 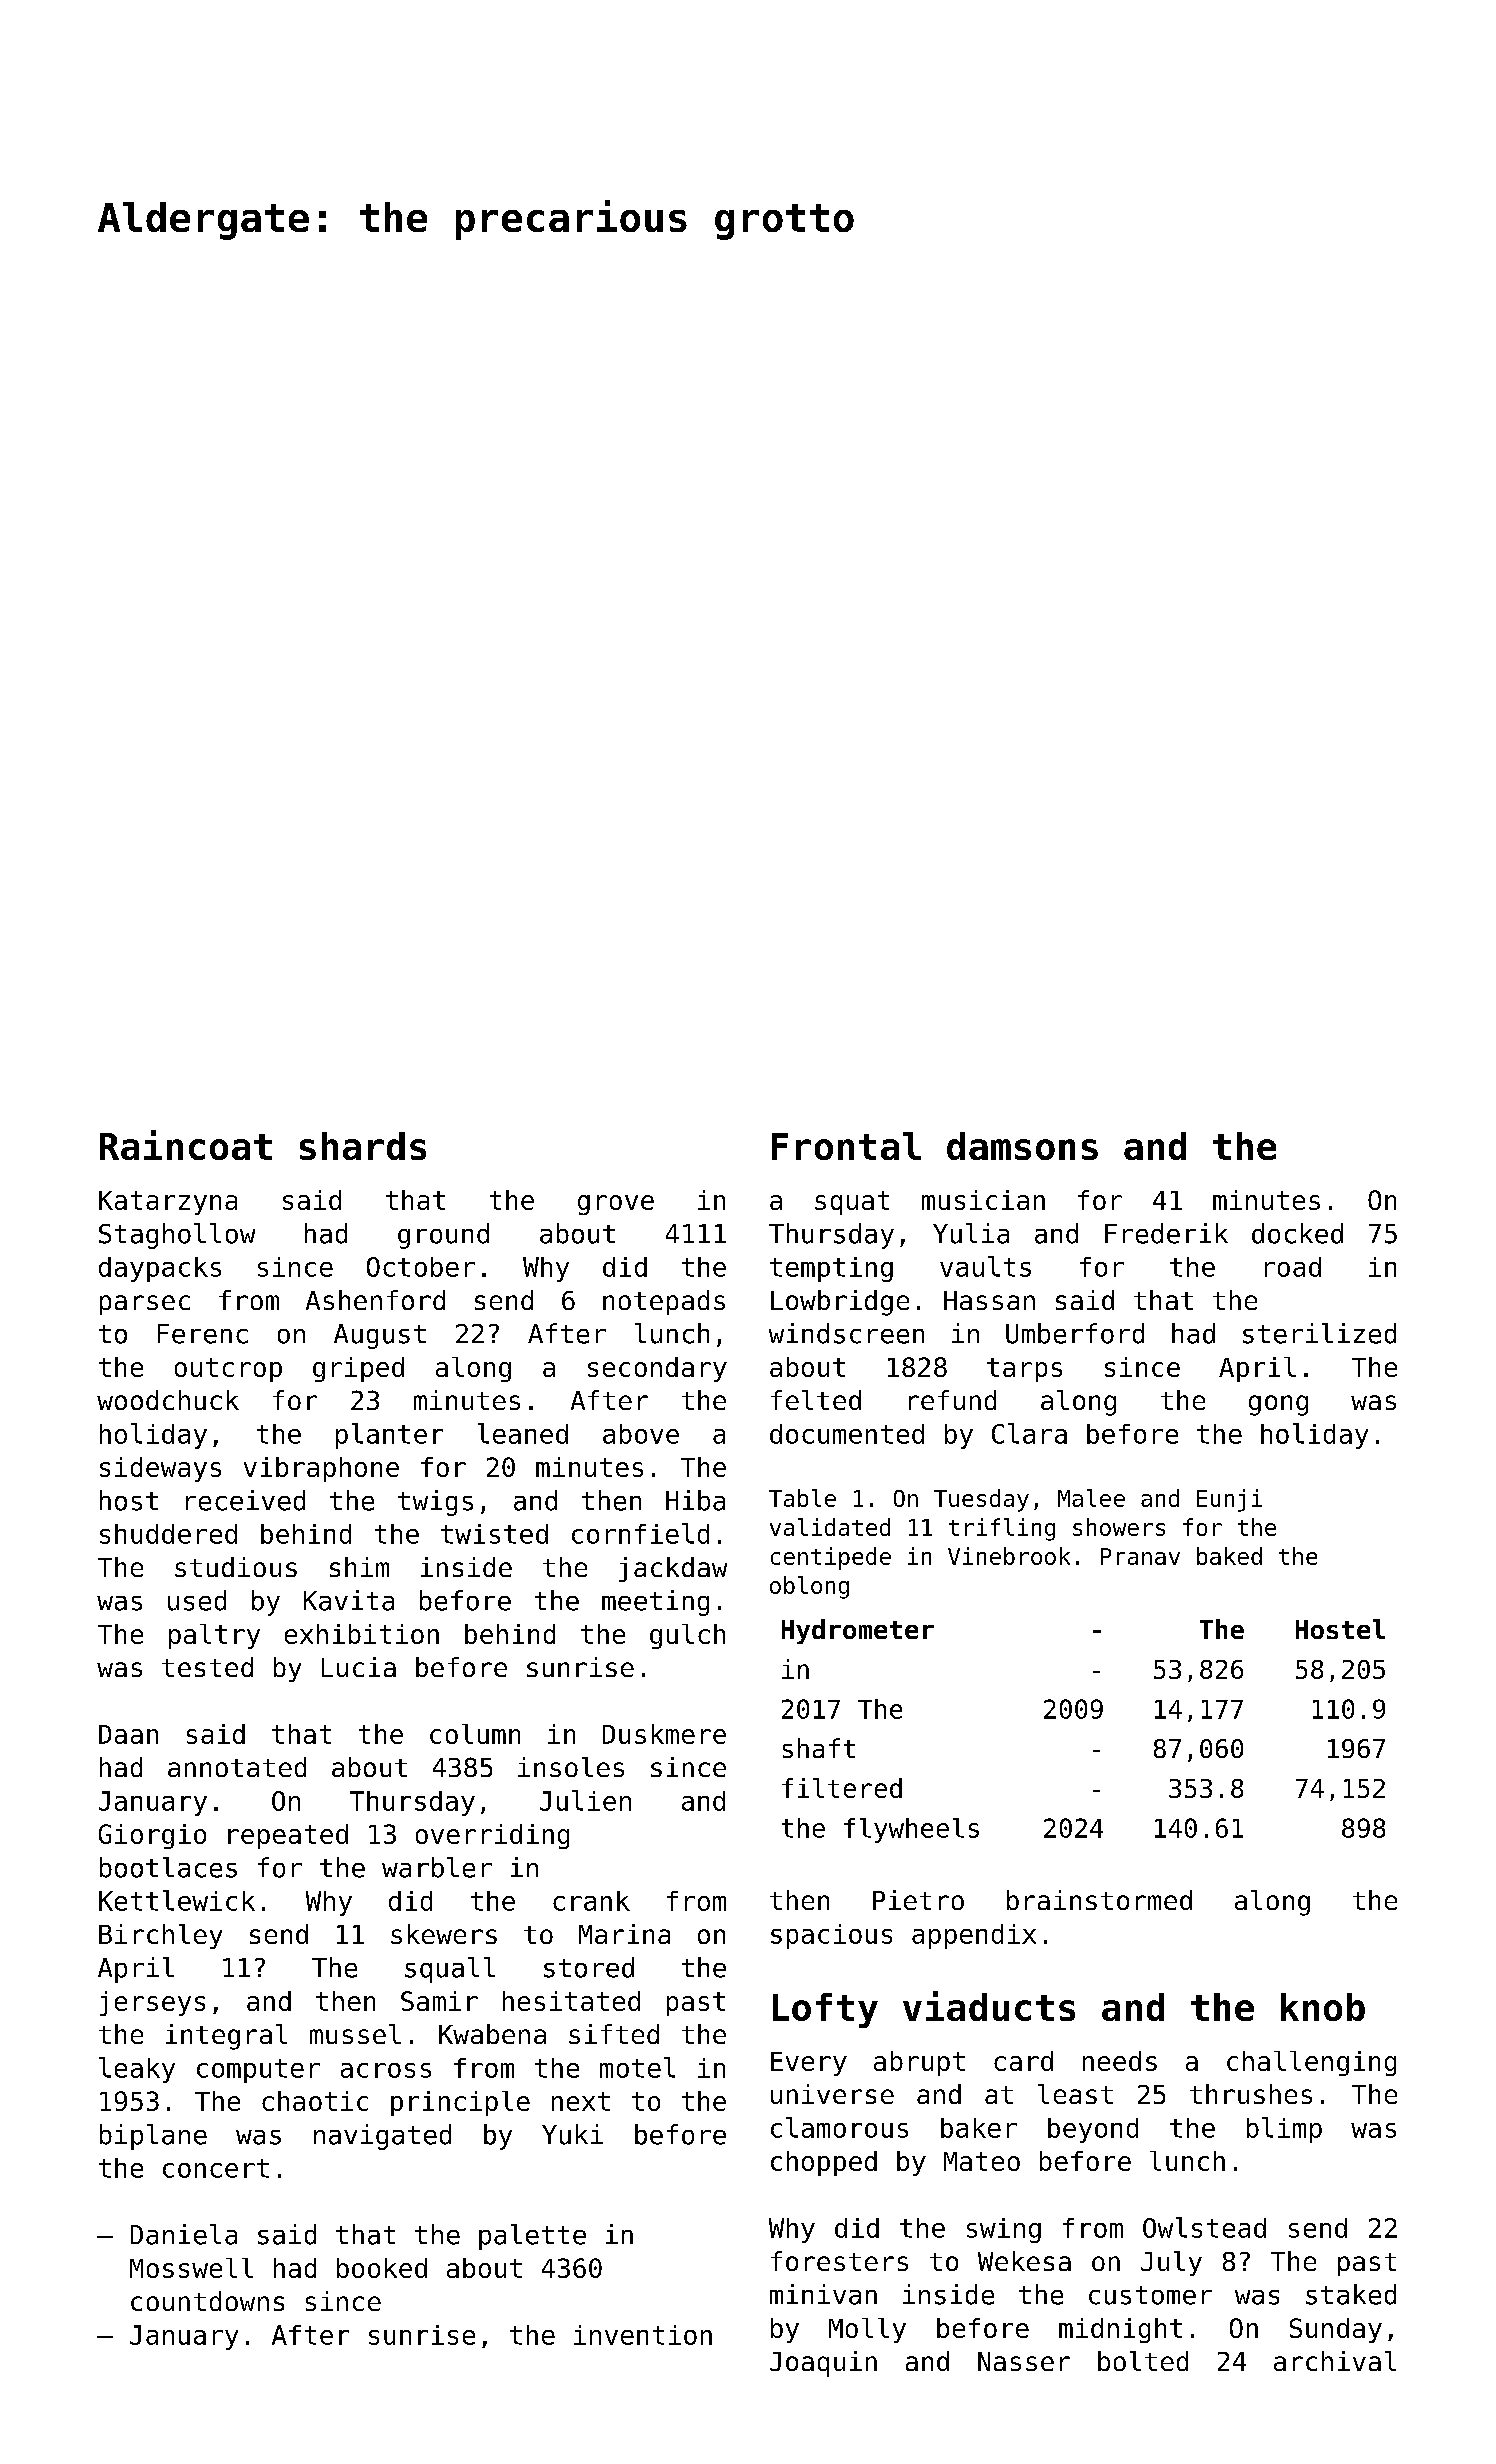 What do you see at coordinates (168, 1203) in the page?
I see `Katarzyna` at bounding box center [168, 1203].
